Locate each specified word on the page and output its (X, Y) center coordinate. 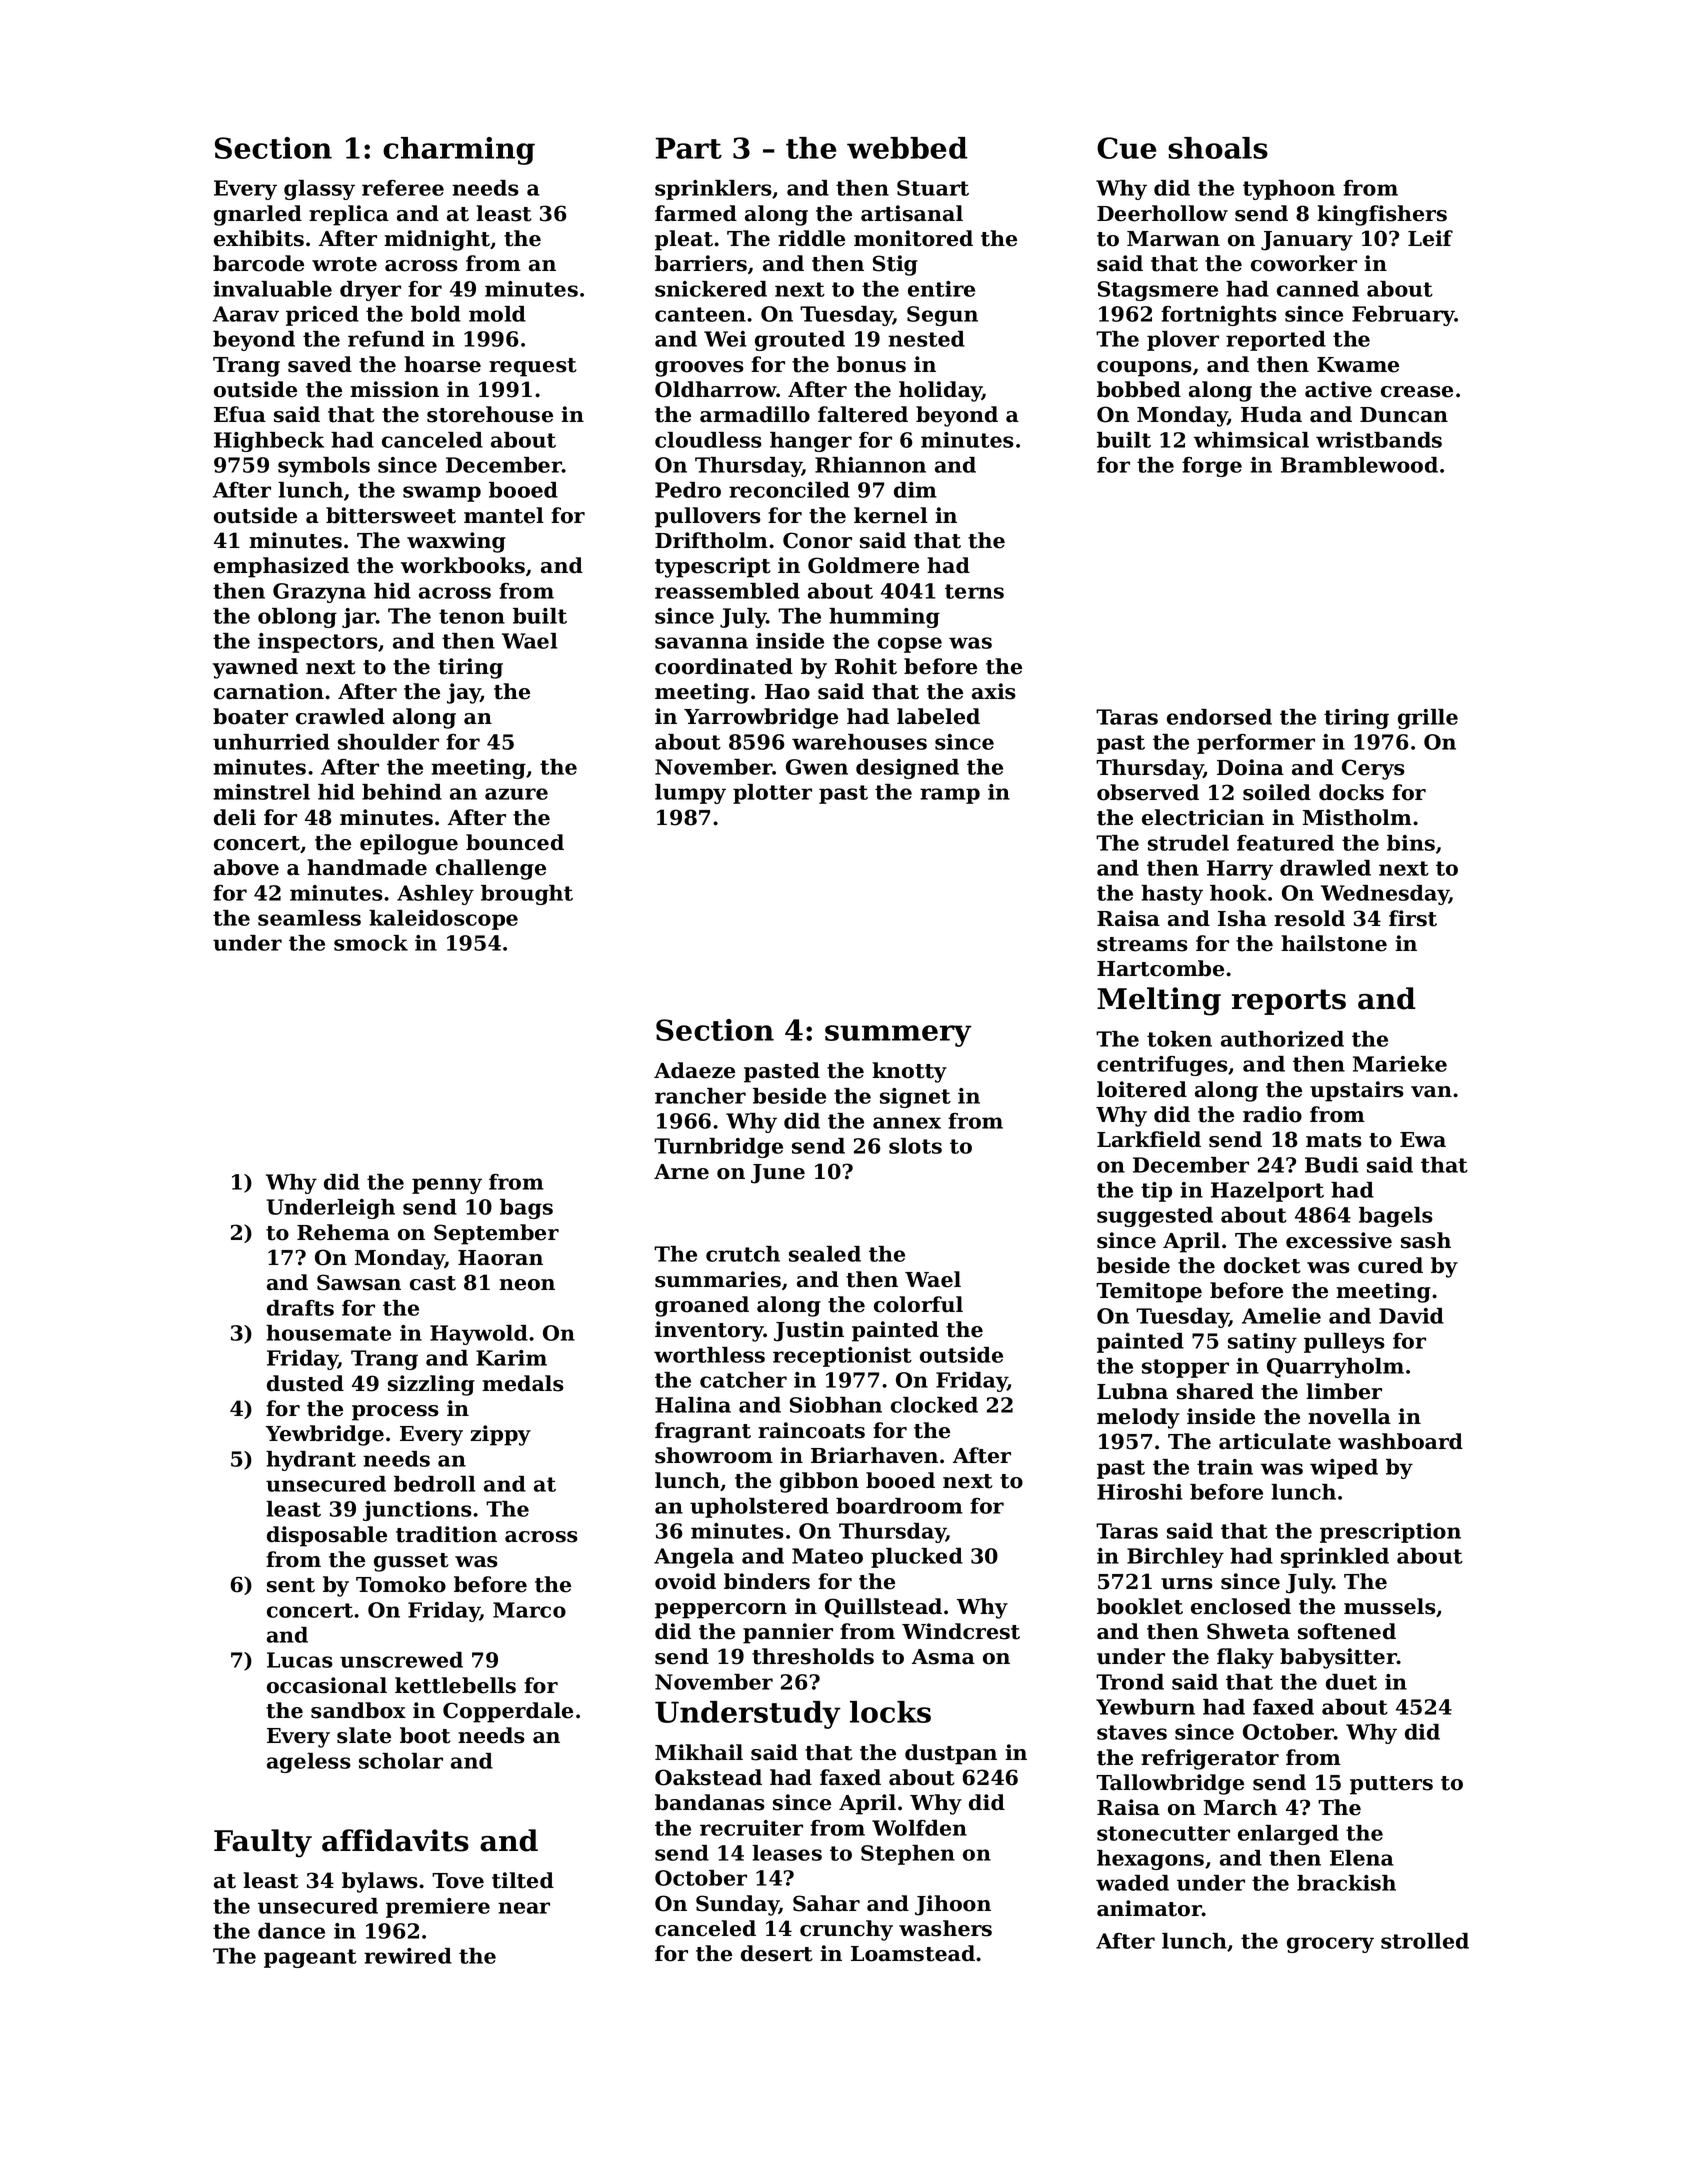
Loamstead (913, 1953)
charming (459, 151)
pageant (310, 1958)
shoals (1218, 148)
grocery (1330, 1945)
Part (689, 148)
